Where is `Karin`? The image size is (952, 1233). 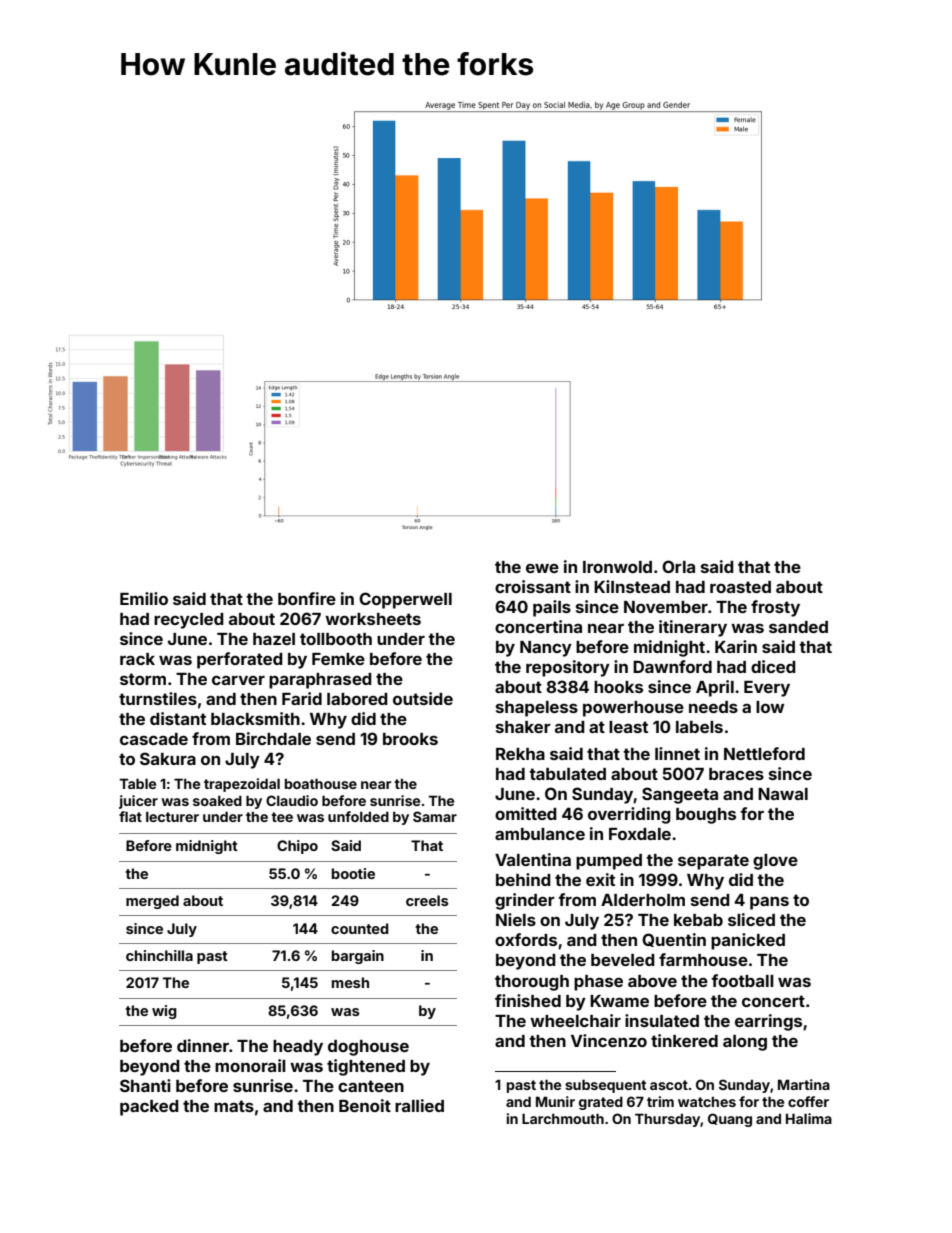
Karin is located at coordinates (736, 646).
